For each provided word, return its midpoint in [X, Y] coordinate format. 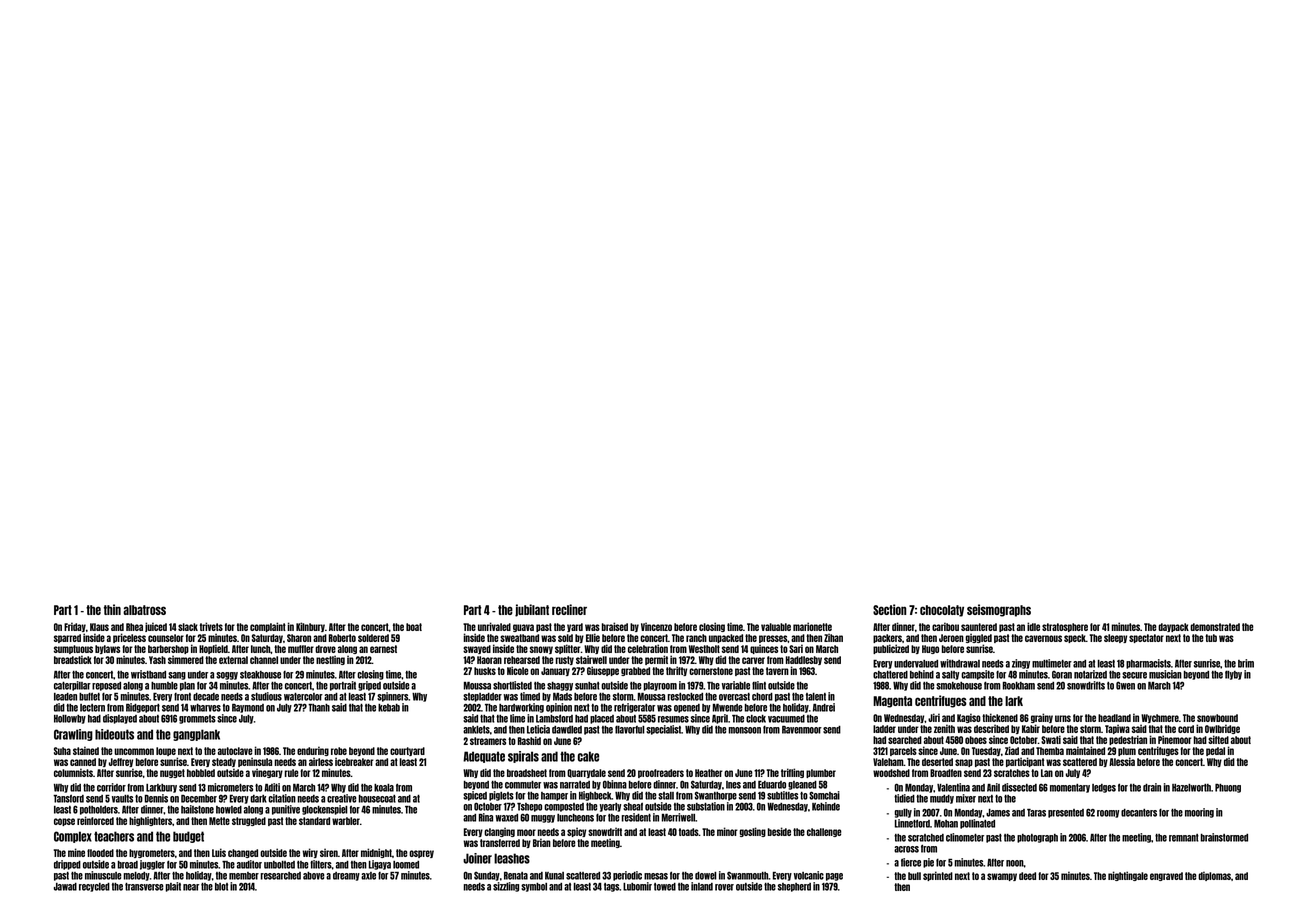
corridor [111, 787]
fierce [911, 862]
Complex [73, 837]
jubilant [532, 610]
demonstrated [1215, 627]
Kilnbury [310, 627]
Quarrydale [586, 773]
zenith [944, 728]
